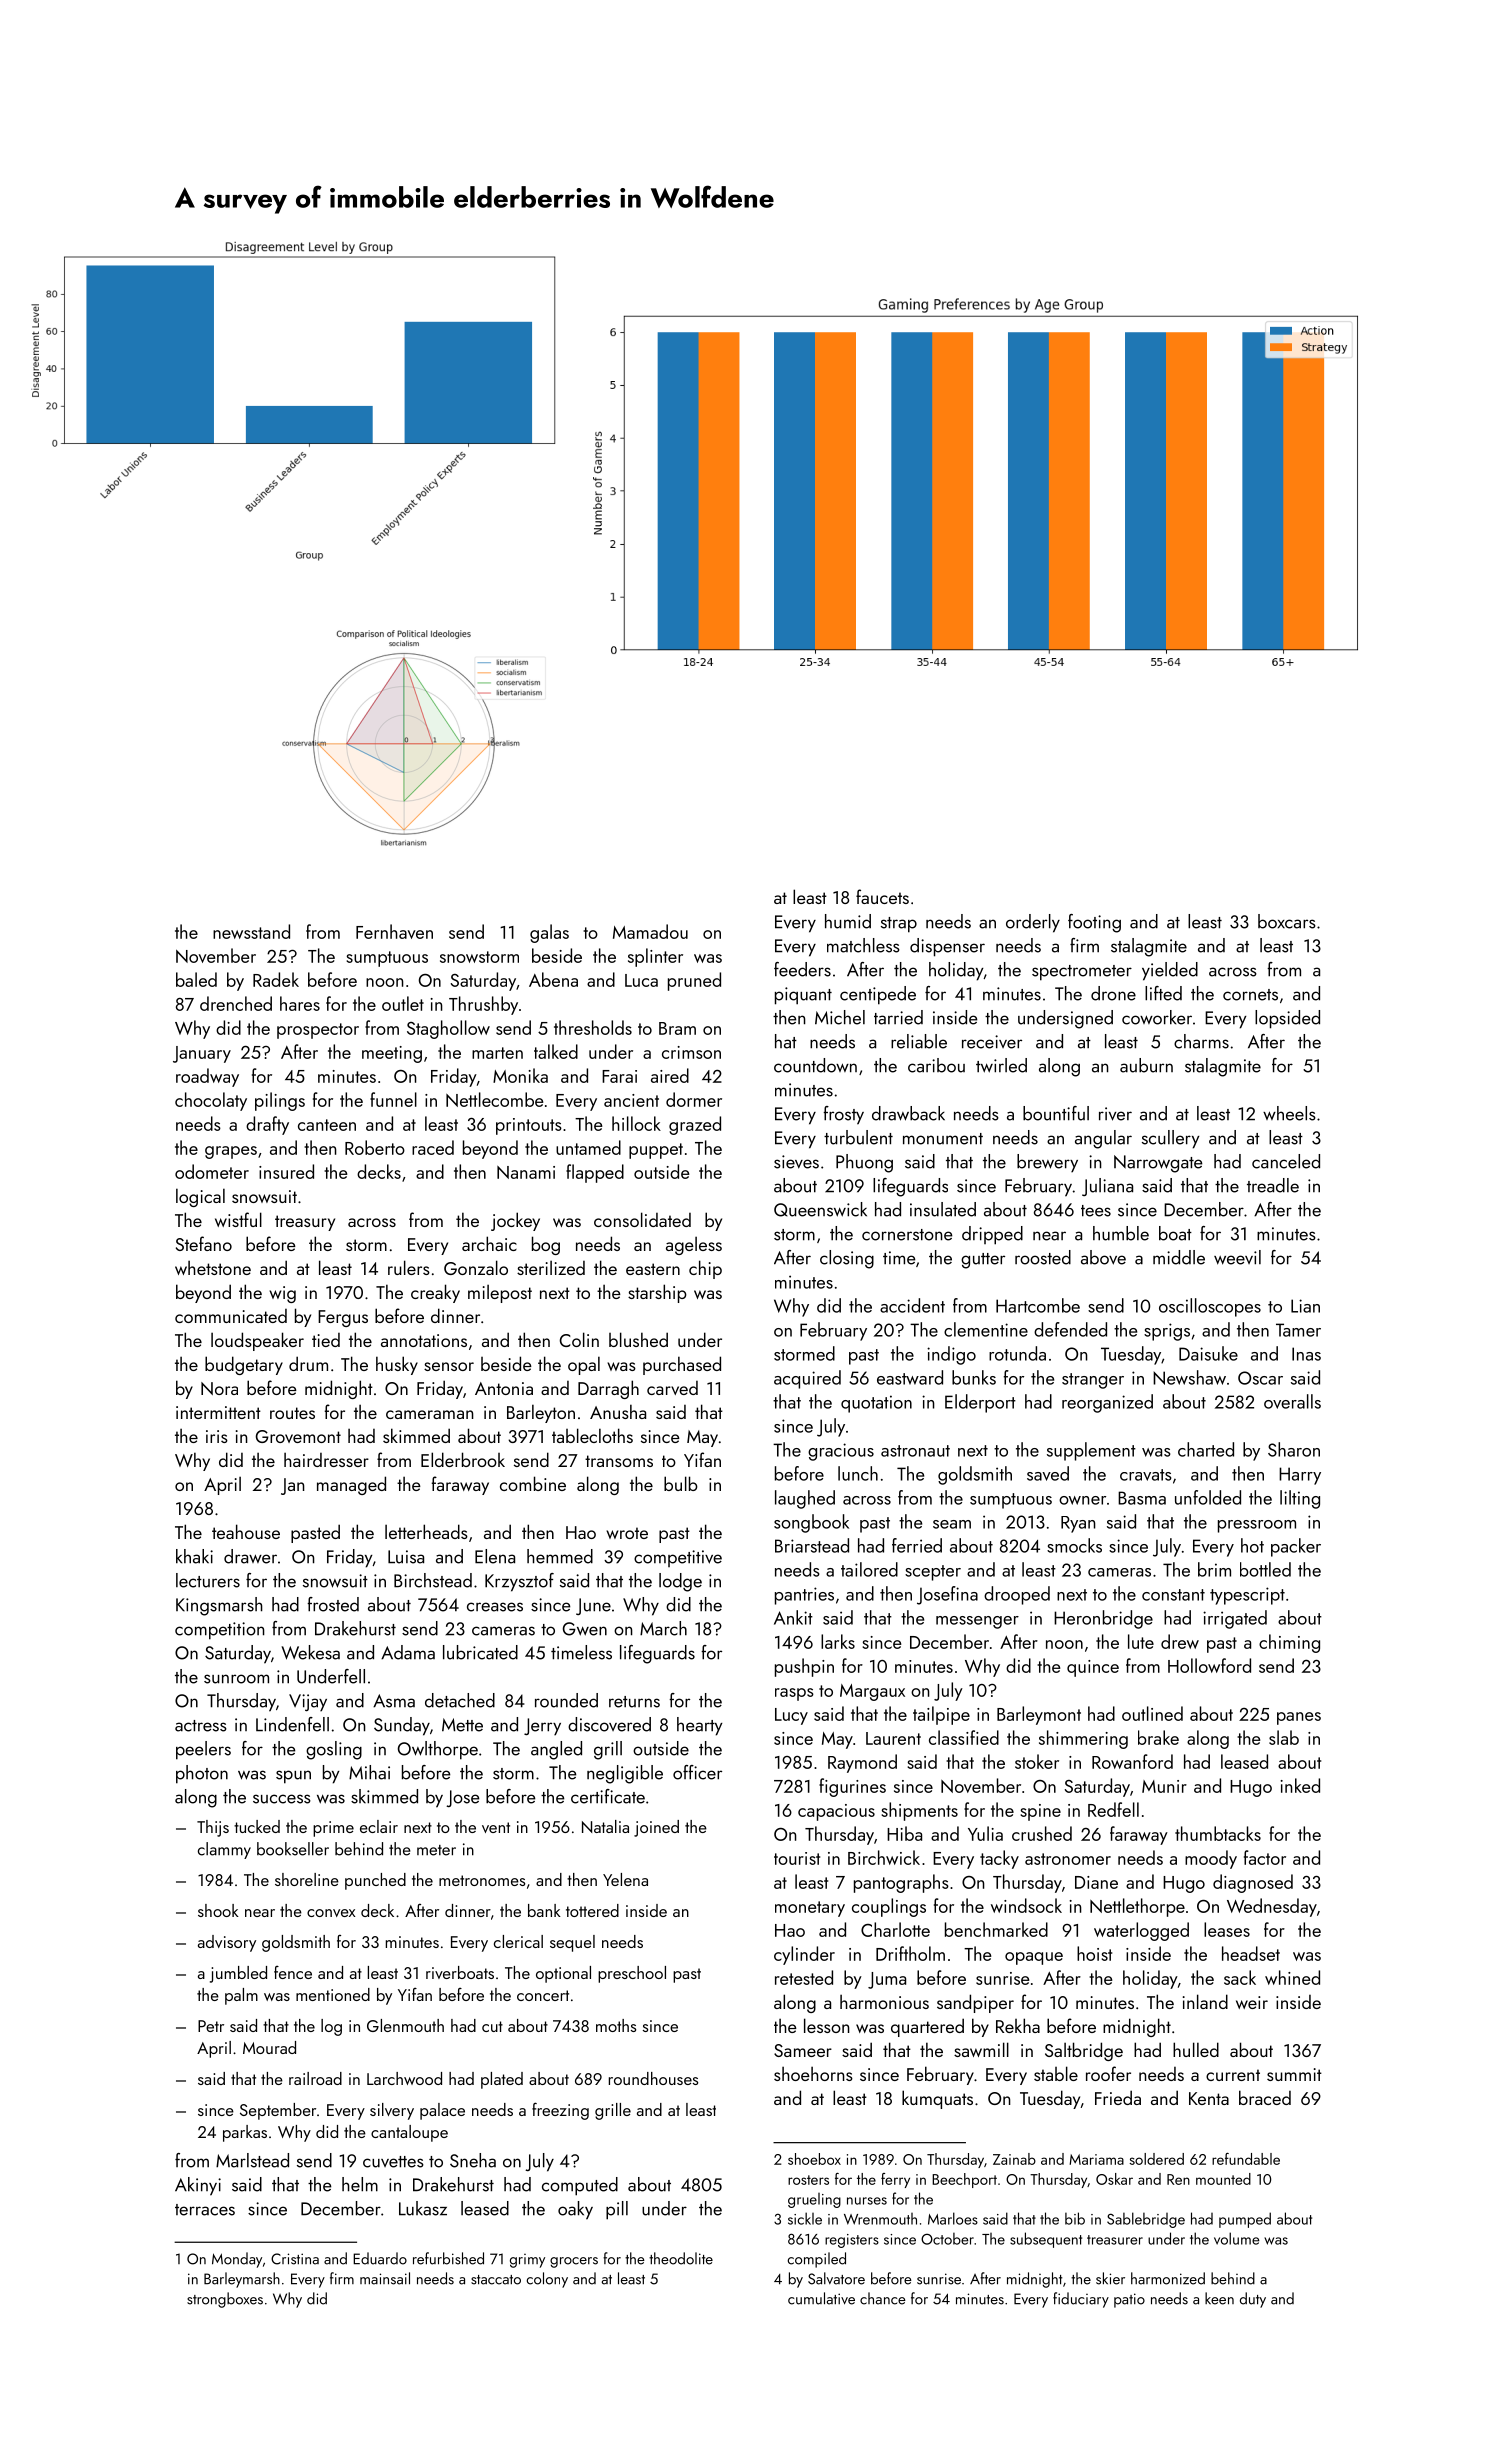 This page has width=1496, height=2464. I want to click on footing, so click(1094, 923).
